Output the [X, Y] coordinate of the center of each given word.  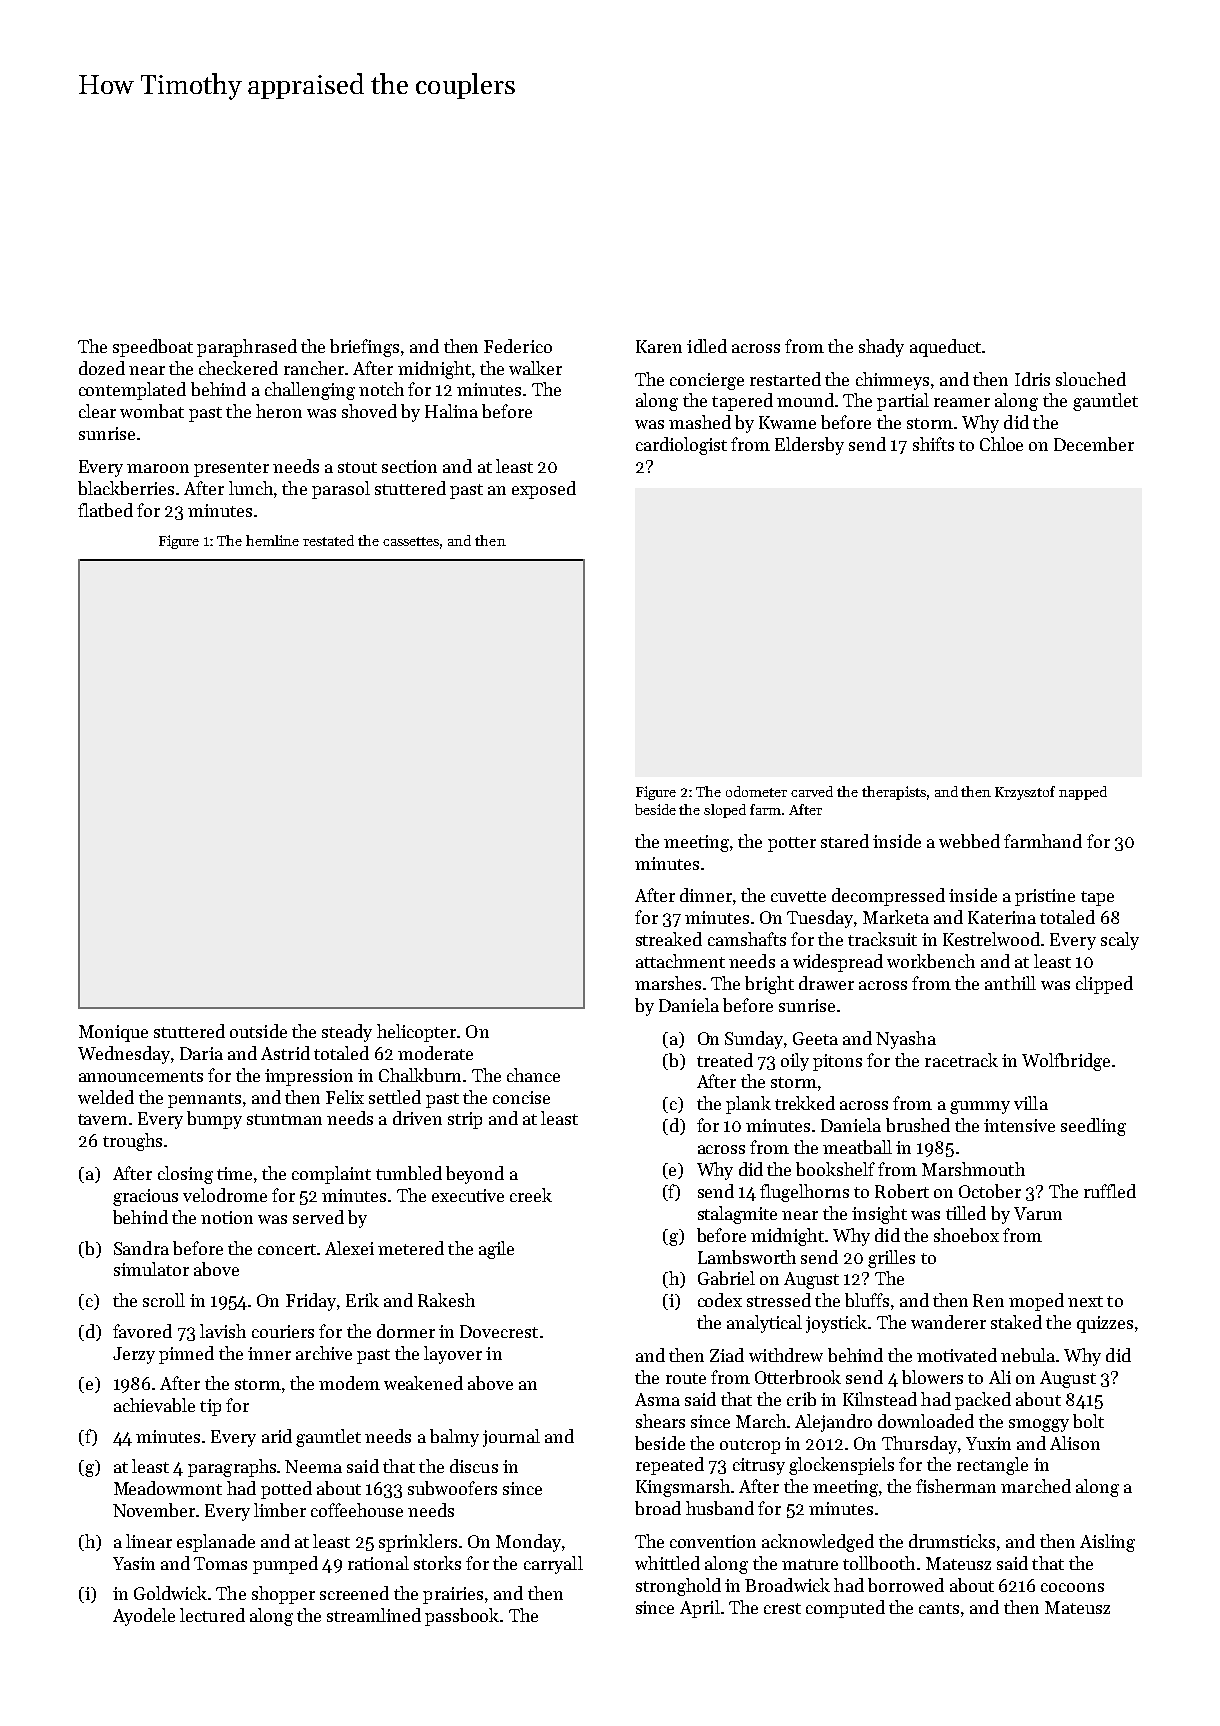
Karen [659, 346]
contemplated [132, 391]
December [1094, 444]
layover [453, 1355]
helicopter [416, 1033]
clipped [1104, 985]
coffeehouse [357, 1510]
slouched [1091, 379]
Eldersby [809, 446]
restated [328, 540]
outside [258, 1031]
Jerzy [134, 1355]
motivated [957, 1355]
